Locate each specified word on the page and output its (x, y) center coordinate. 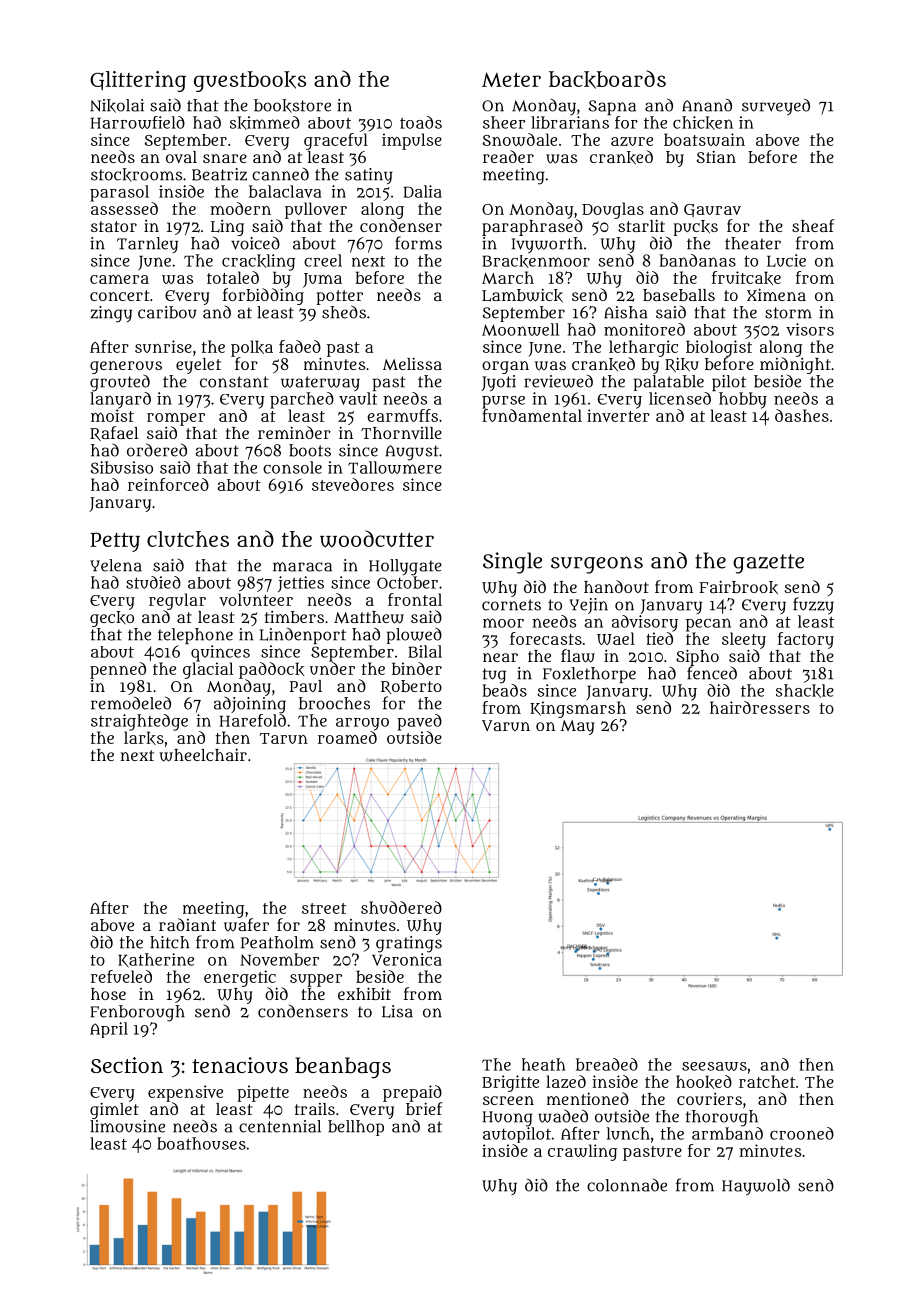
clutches (188, 539)
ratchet (767, 1081)
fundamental (532, 415)
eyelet (198, 366)
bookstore (292, 106)
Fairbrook (739, 587)
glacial (208, 670)
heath (544, 1064)
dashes (802, 415)
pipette (263, 1093)
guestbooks (250, 81)
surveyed (776, 106)
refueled (121, 976)
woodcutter (377, 539)
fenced (712, 673)
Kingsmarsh (578, 709)
